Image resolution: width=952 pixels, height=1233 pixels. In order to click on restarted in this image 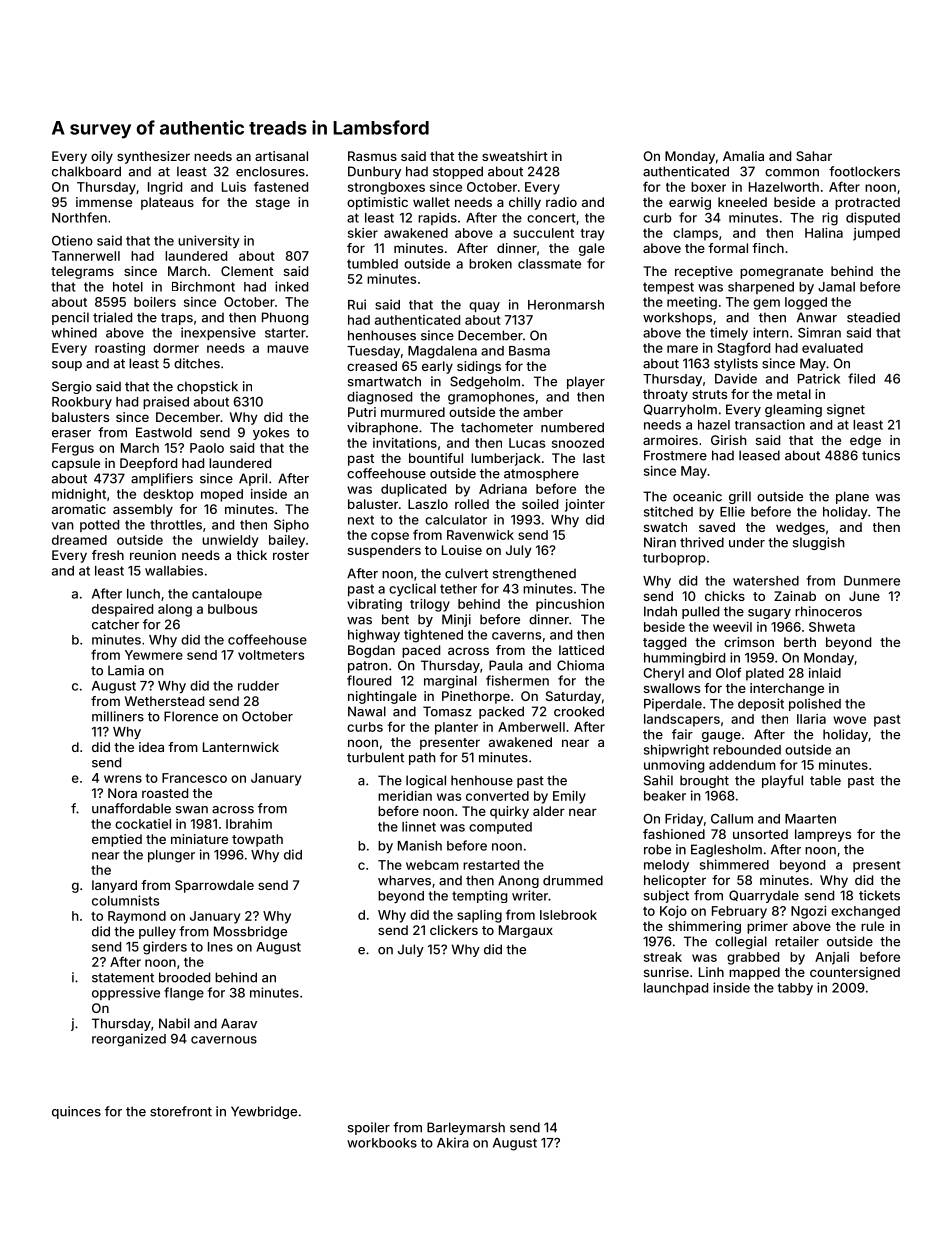, I will do `click(491, 865)`.
